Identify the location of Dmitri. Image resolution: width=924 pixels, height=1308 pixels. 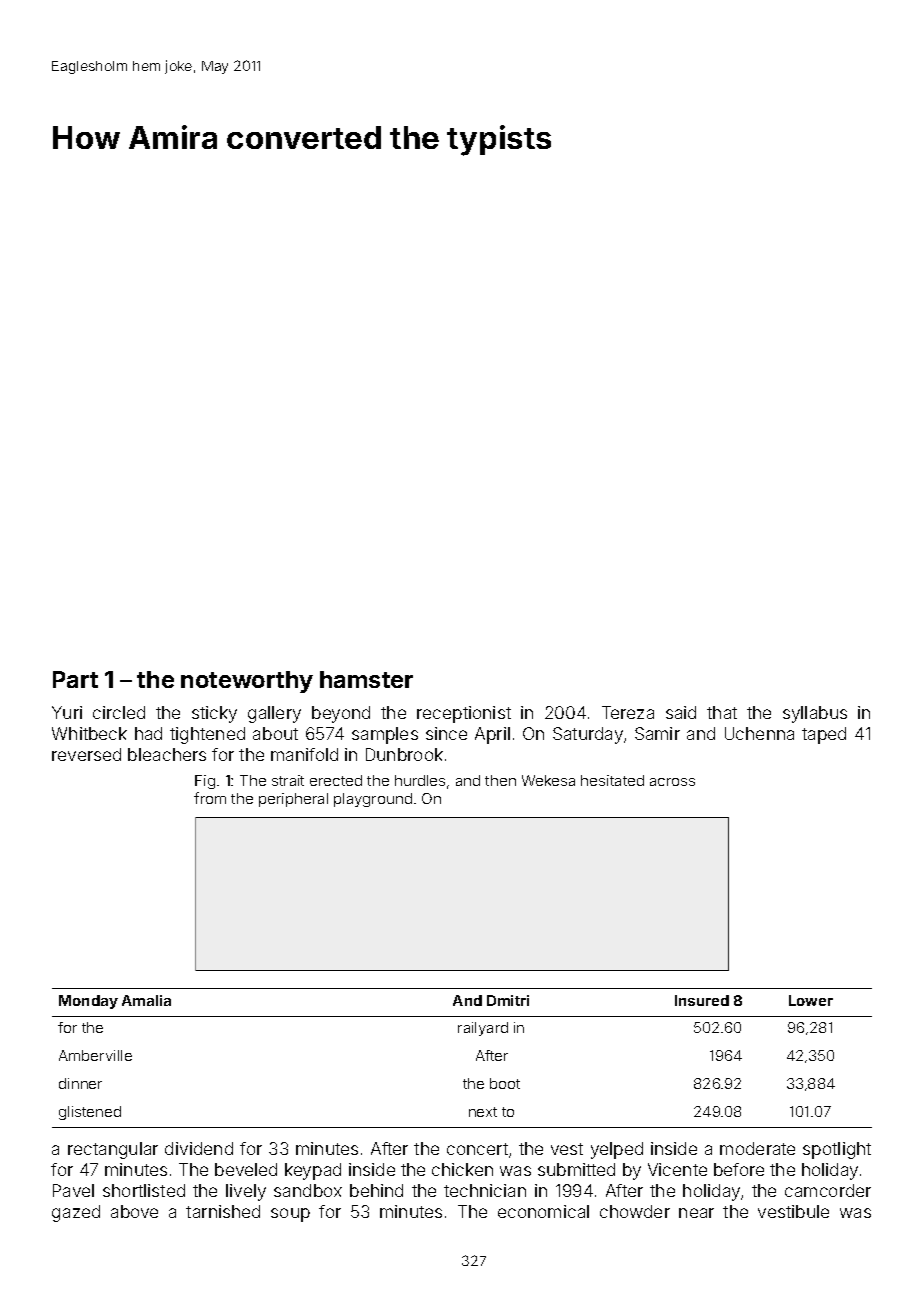
(508, 1000).
